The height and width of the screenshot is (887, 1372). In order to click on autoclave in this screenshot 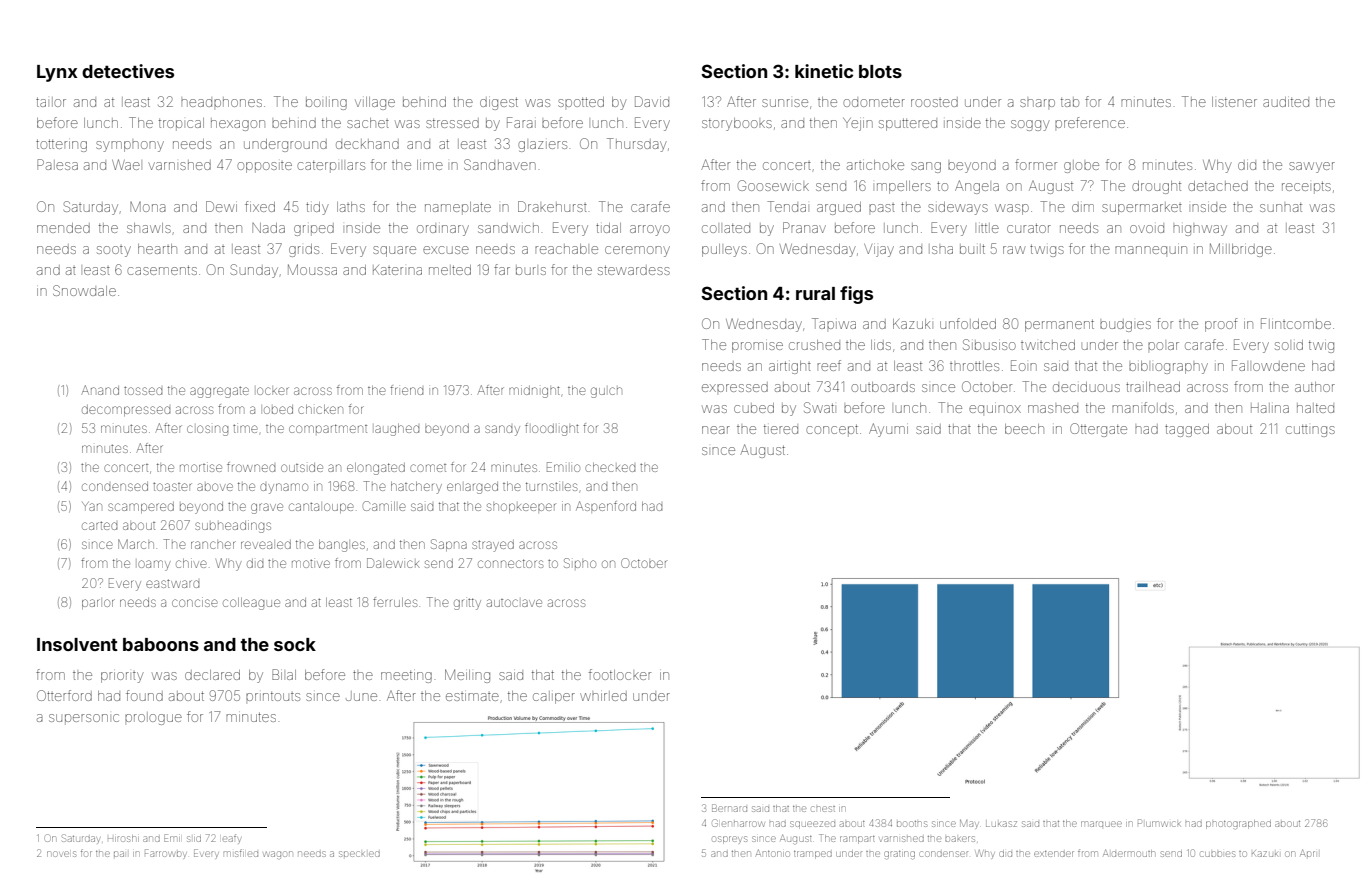, I will do `click(514, 603)`.
